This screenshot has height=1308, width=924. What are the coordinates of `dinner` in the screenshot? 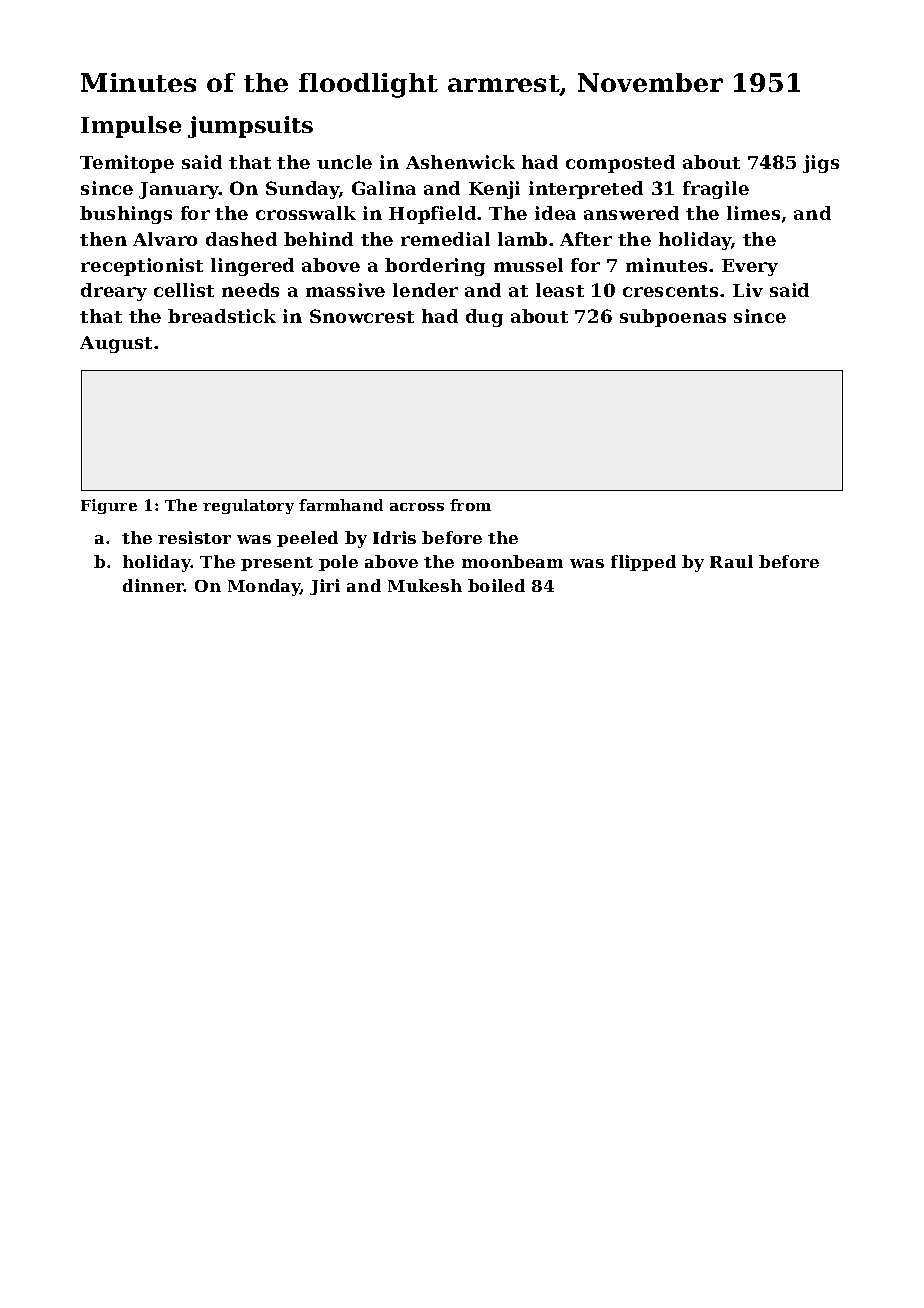 It's located at (154, 585).
